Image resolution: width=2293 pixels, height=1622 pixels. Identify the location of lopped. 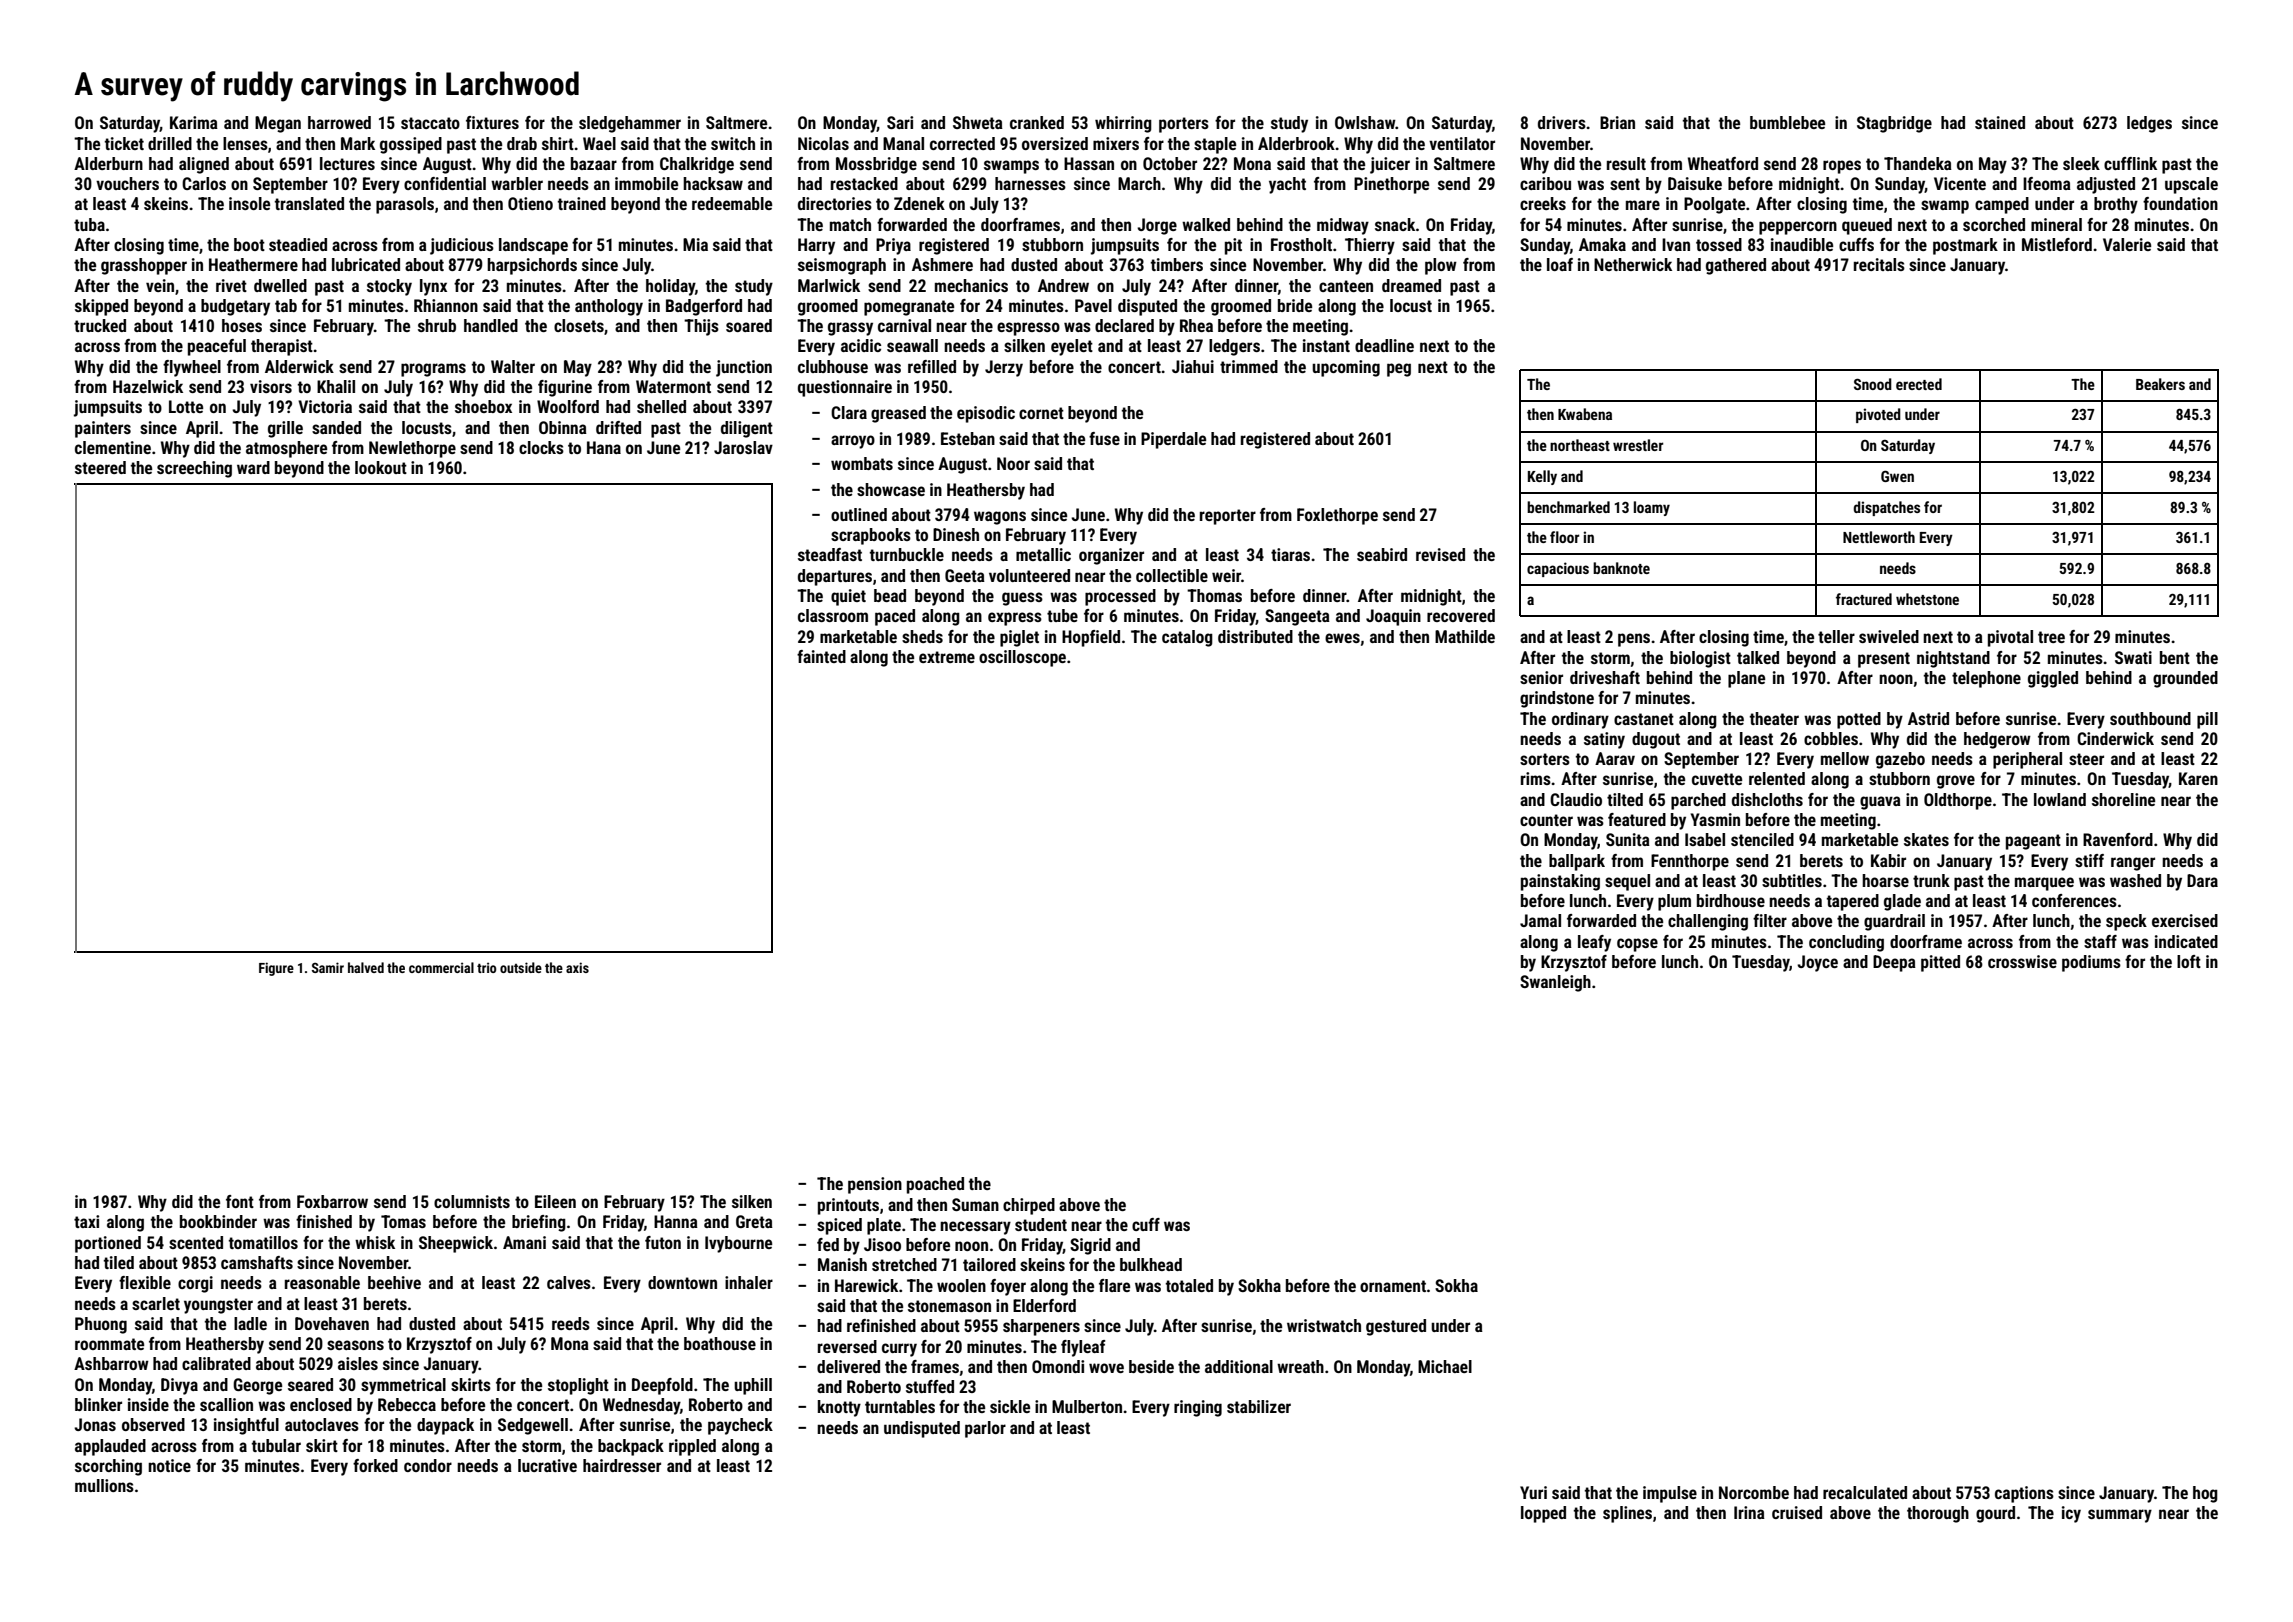
(1543, 1514).
